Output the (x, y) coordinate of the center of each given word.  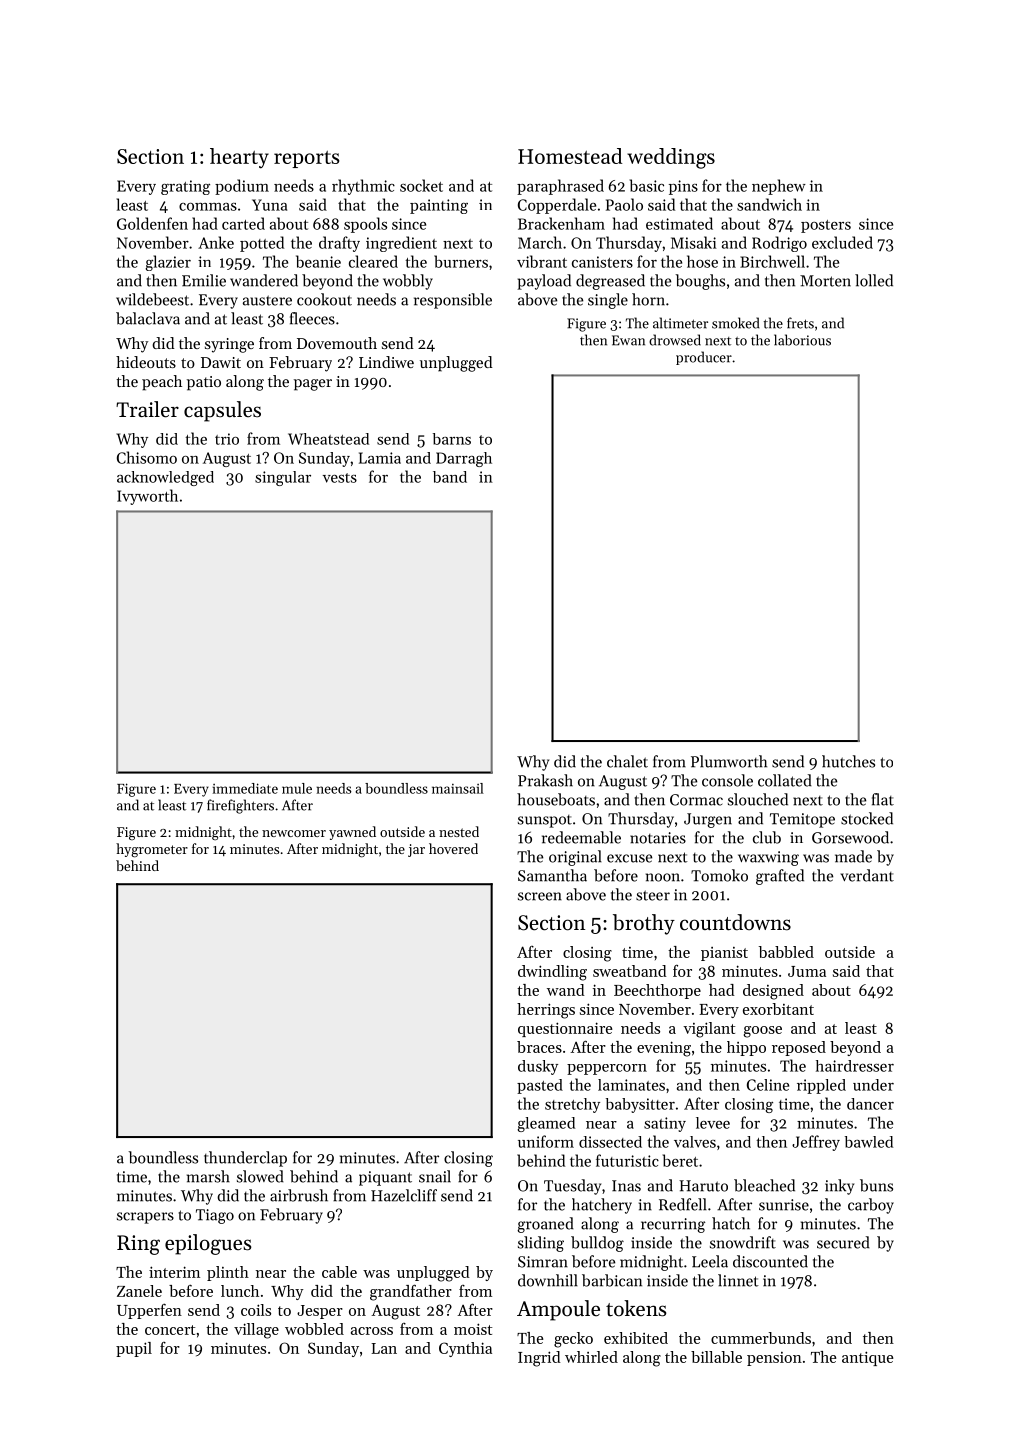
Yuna (269, 205)
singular (283, 478)
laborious (802, 340)
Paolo (624, 204)
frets (800, 323)
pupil (134, 1349)
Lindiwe (386, 362)
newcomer (294, 833)
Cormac (696, 800)
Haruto (703, 1186)
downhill (548, 1280)
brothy (644, 924)
